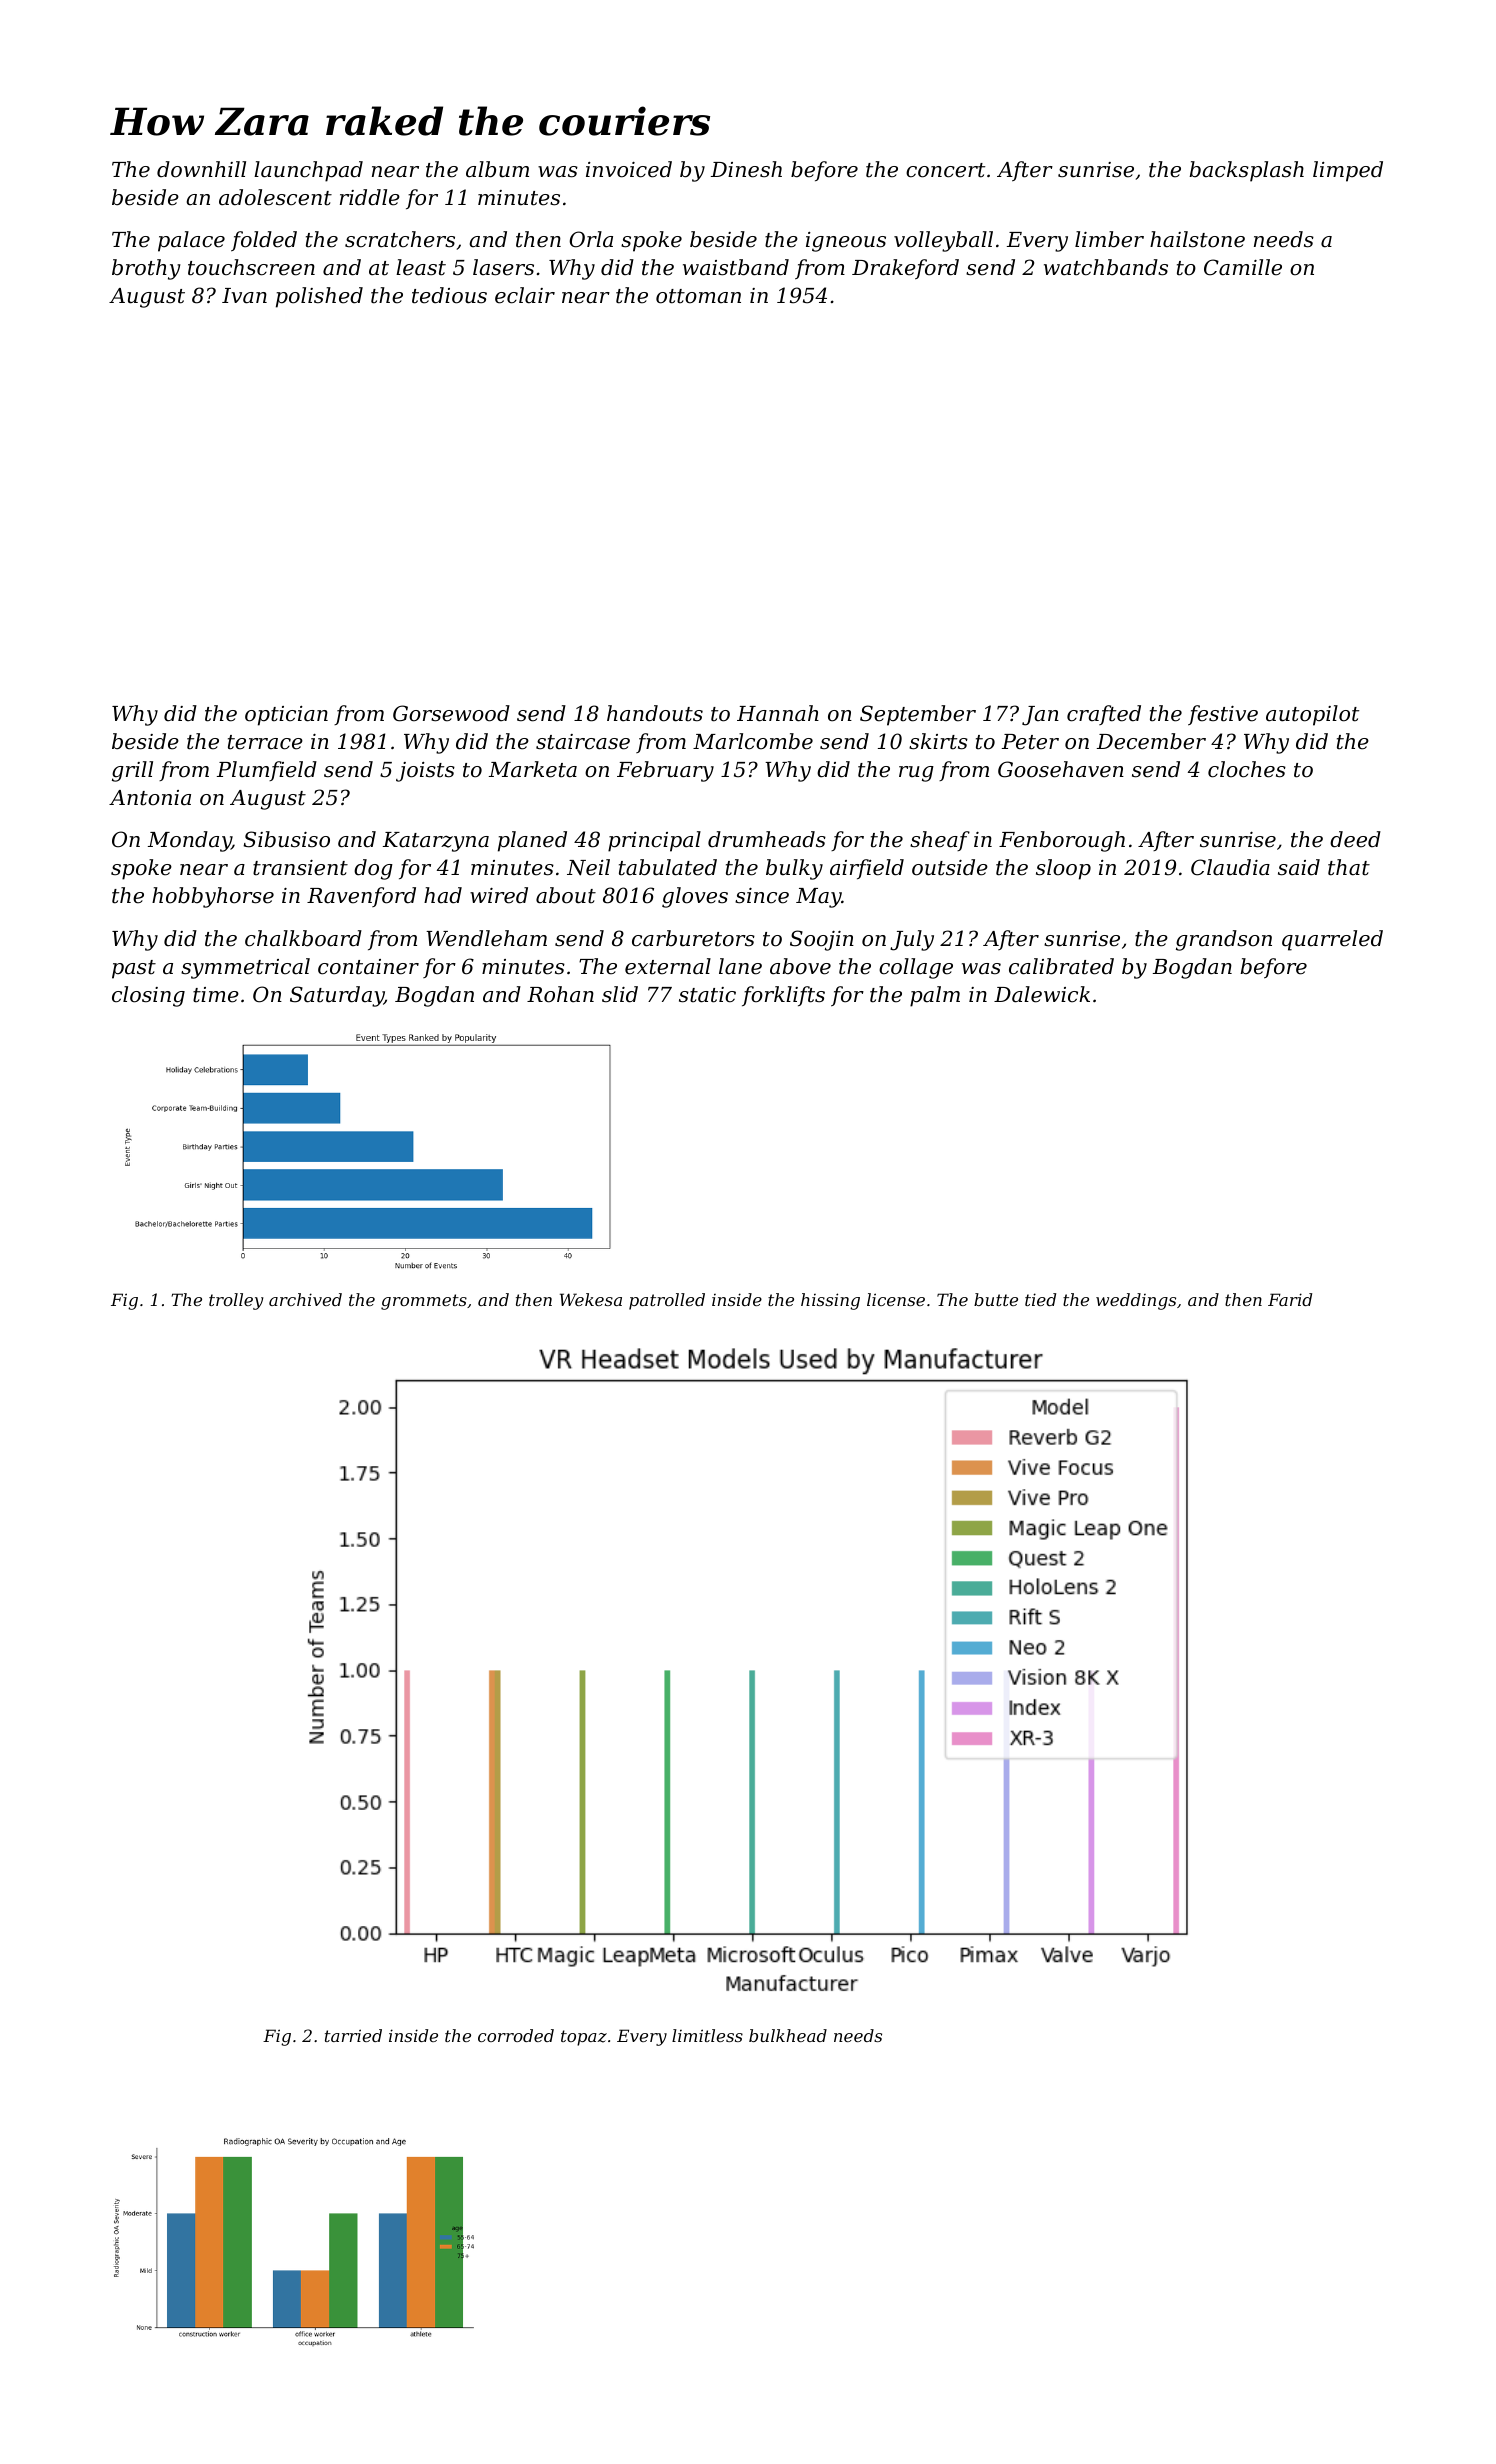 This page has height=2464, width=1496. Describe the element at coordinates (629, 169) in the page. I see `invoiced` at that location.
